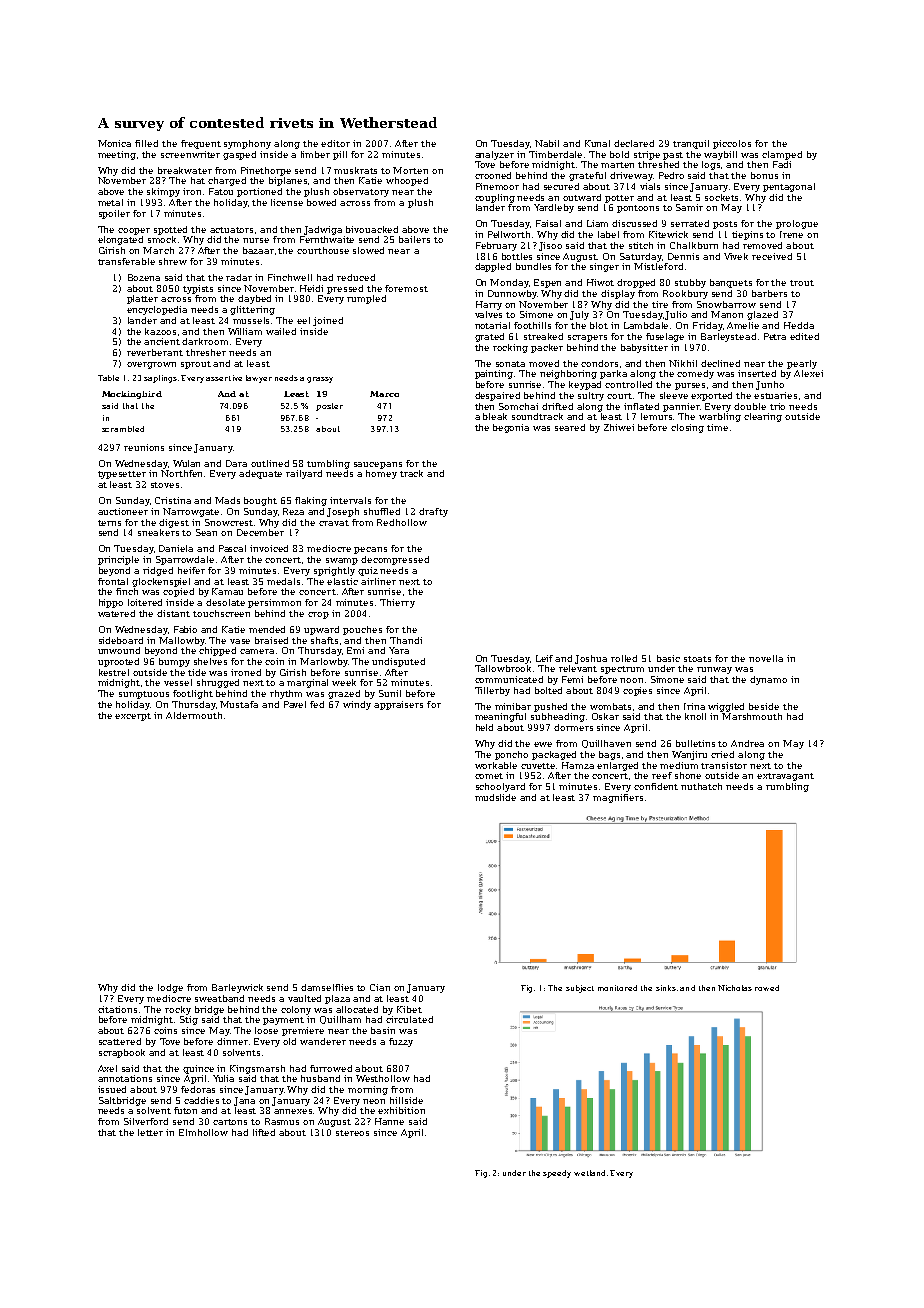  Describe the element at coordinates (638, 209) in the screenshot. I see `pontoons` at that location.
